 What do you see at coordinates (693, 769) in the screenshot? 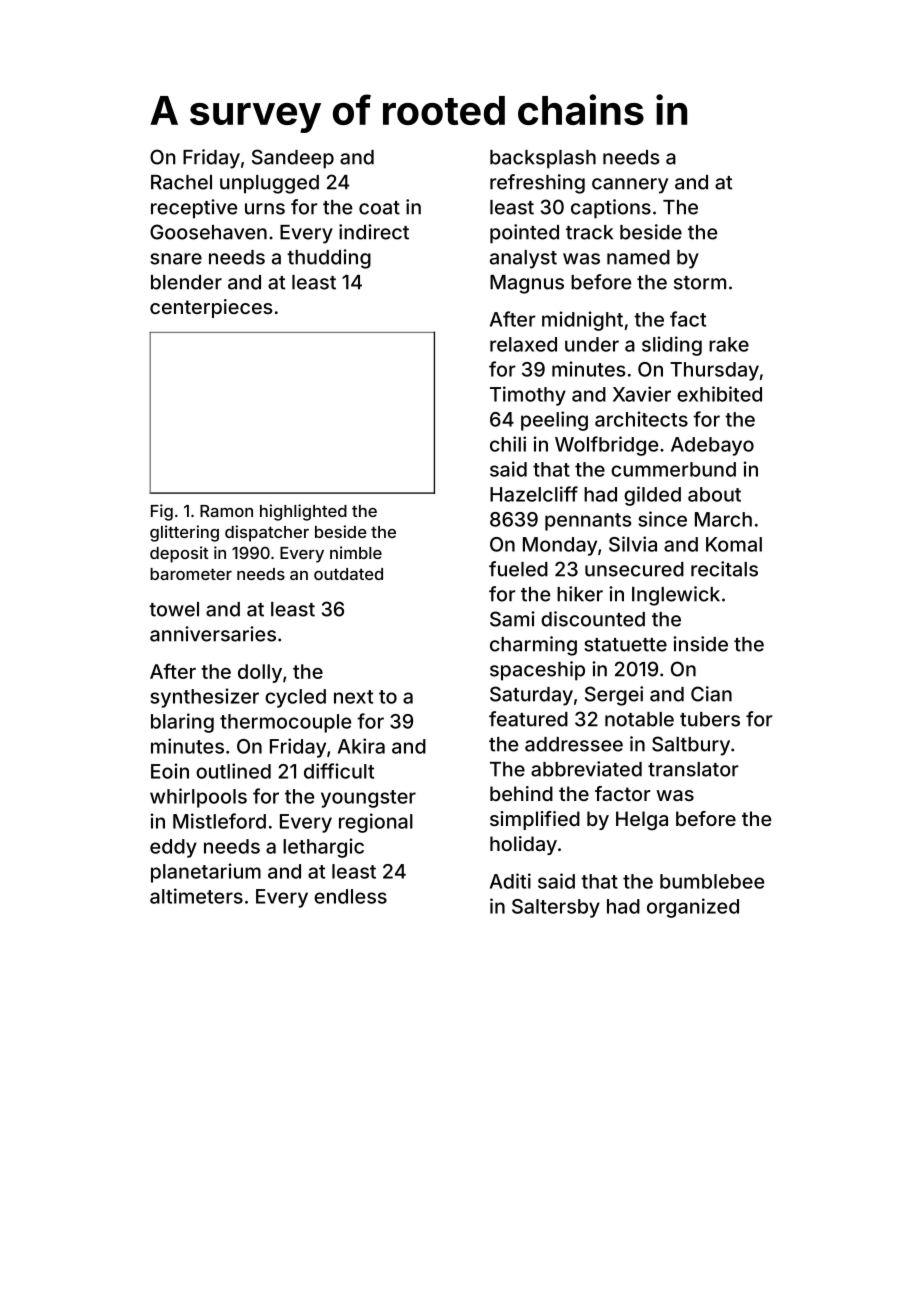
I see `translator` at bounding box center [693, 769].
